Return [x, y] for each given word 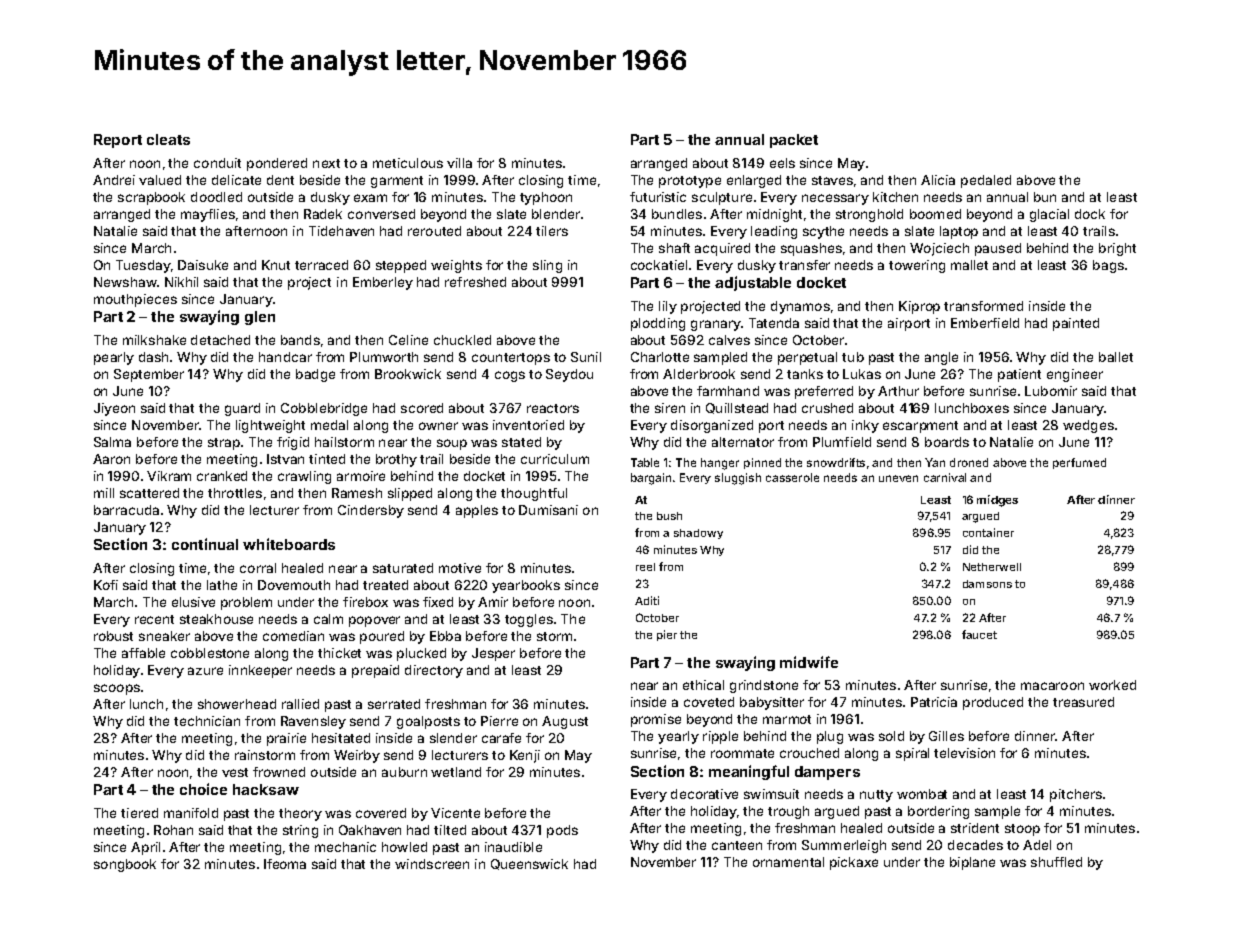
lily [668, 307]
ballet [1116, 357]
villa [459, 163]
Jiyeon [114, 409]
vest [235, 772]
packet [794, 141]
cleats [168, 139]
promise [656, 720]
